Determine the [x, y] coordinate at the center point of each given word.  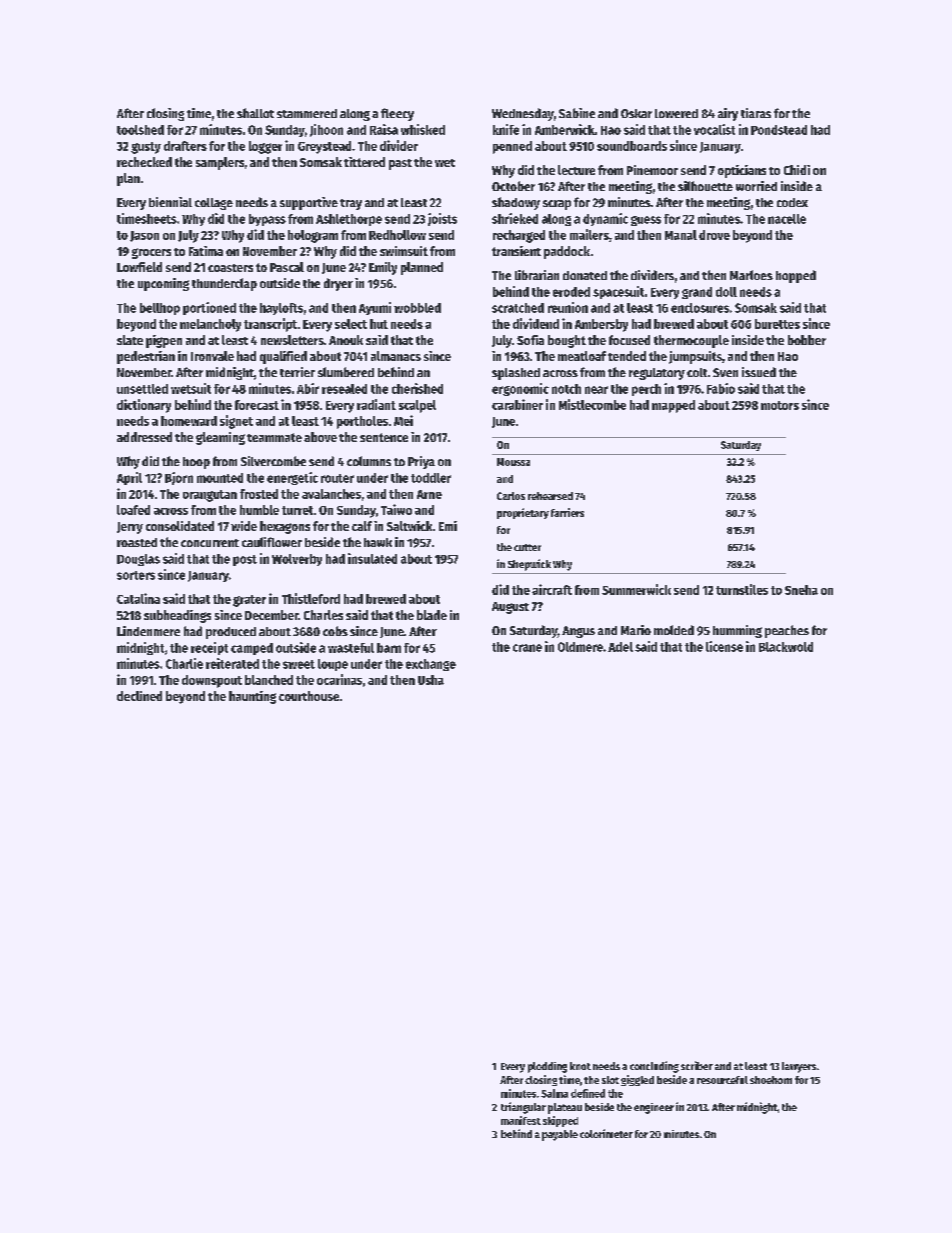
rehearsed [550, 496]
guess [646, 221]
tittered [364, 162]
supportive [309, 203]
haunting [252, 697]
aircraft [552, 589]
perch [646, 390]
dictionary [144, 406]
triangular [523, 1108]
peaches [787, 631]
